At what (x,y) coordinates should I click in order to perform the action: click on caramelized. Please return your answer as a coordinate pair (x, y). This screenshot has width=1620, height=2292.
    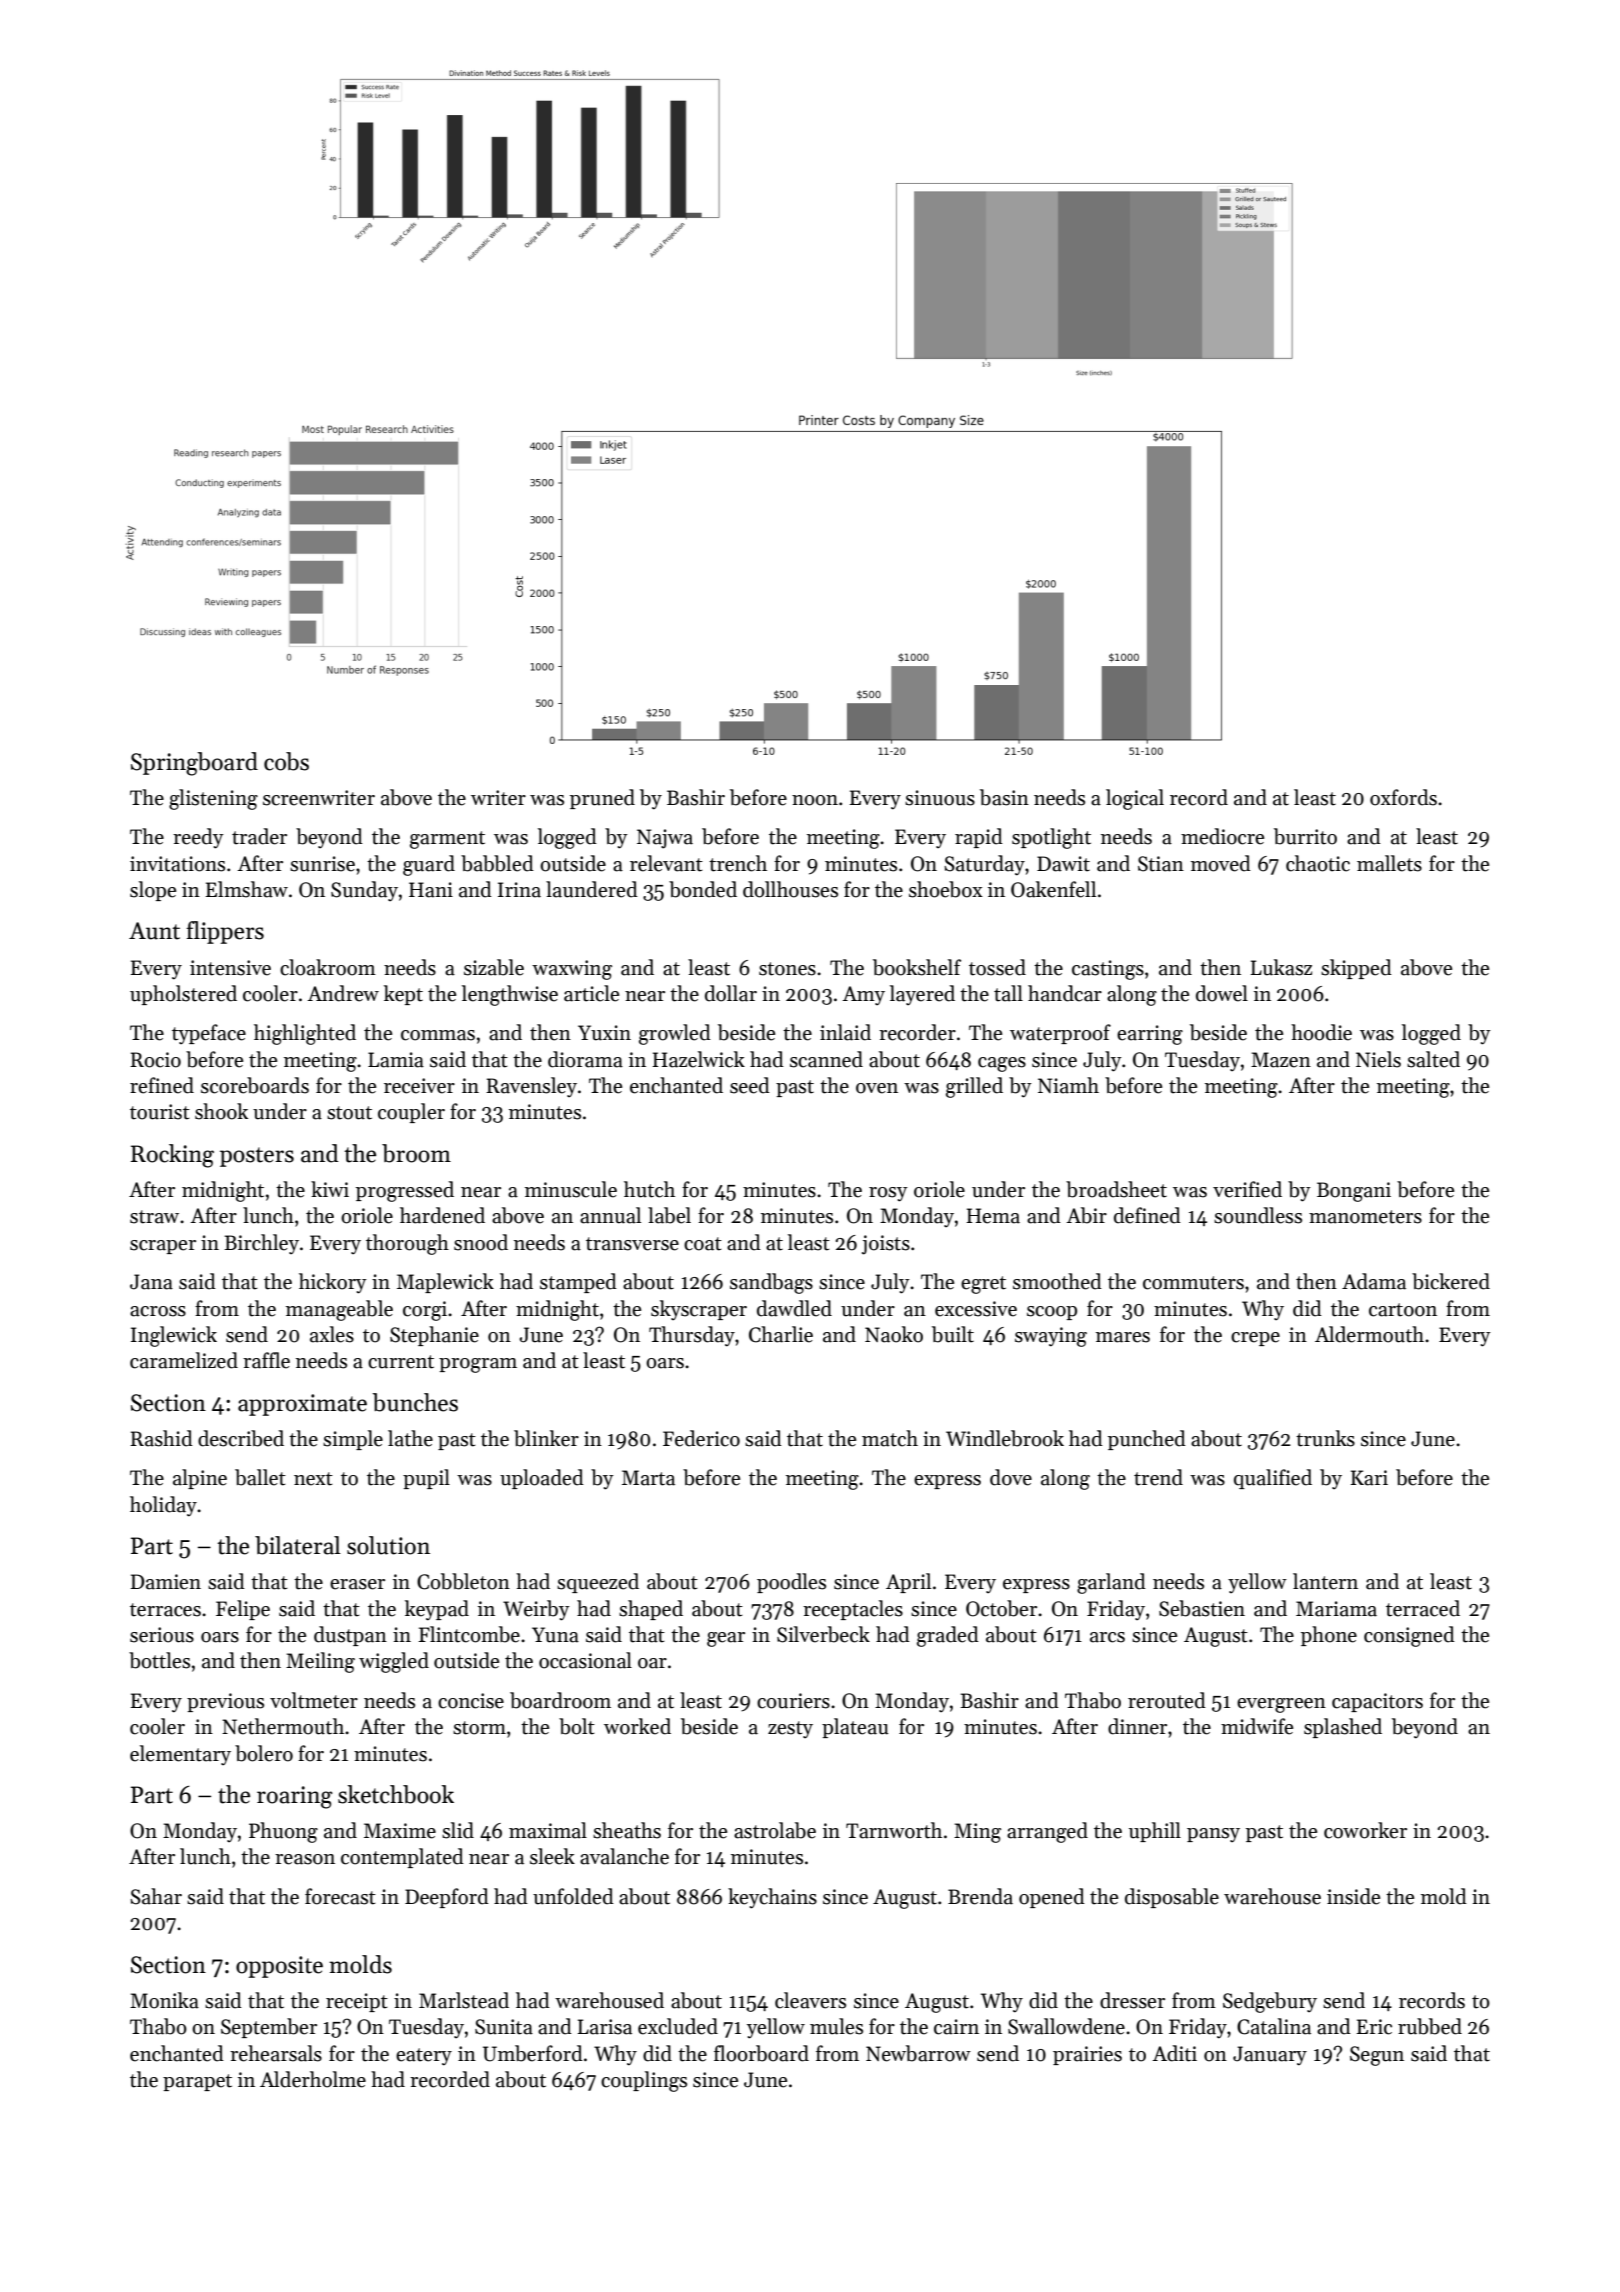
    Looking at the image, I should click on (184, 1360).
